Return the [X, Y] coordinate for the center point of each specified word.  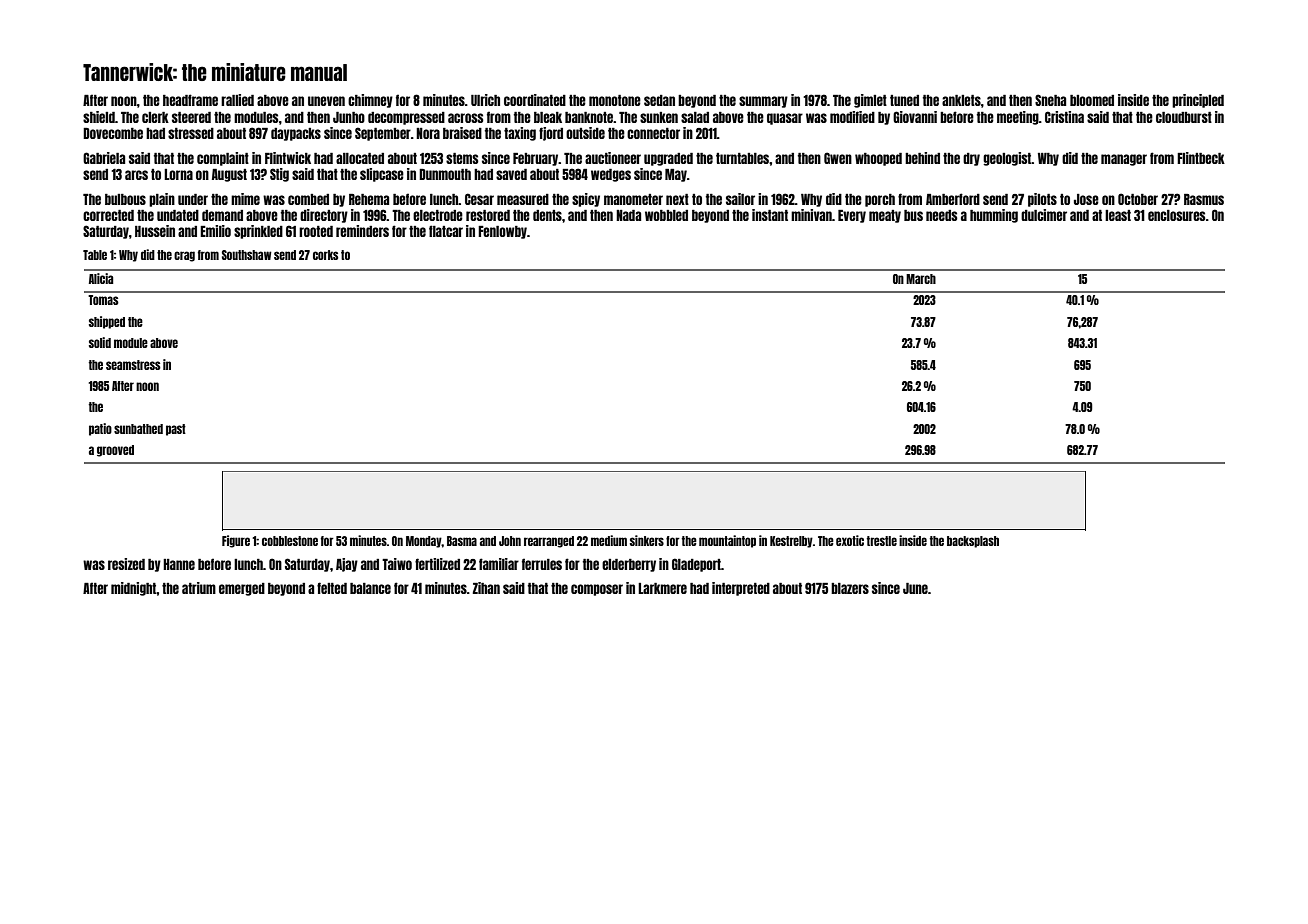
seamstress [133, 365]
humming [994, 216]
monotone [615, 100]
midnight [134, 589]
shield [99, 117]
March [921, 279]
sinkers [647, 540]
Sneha [1050, 100]
